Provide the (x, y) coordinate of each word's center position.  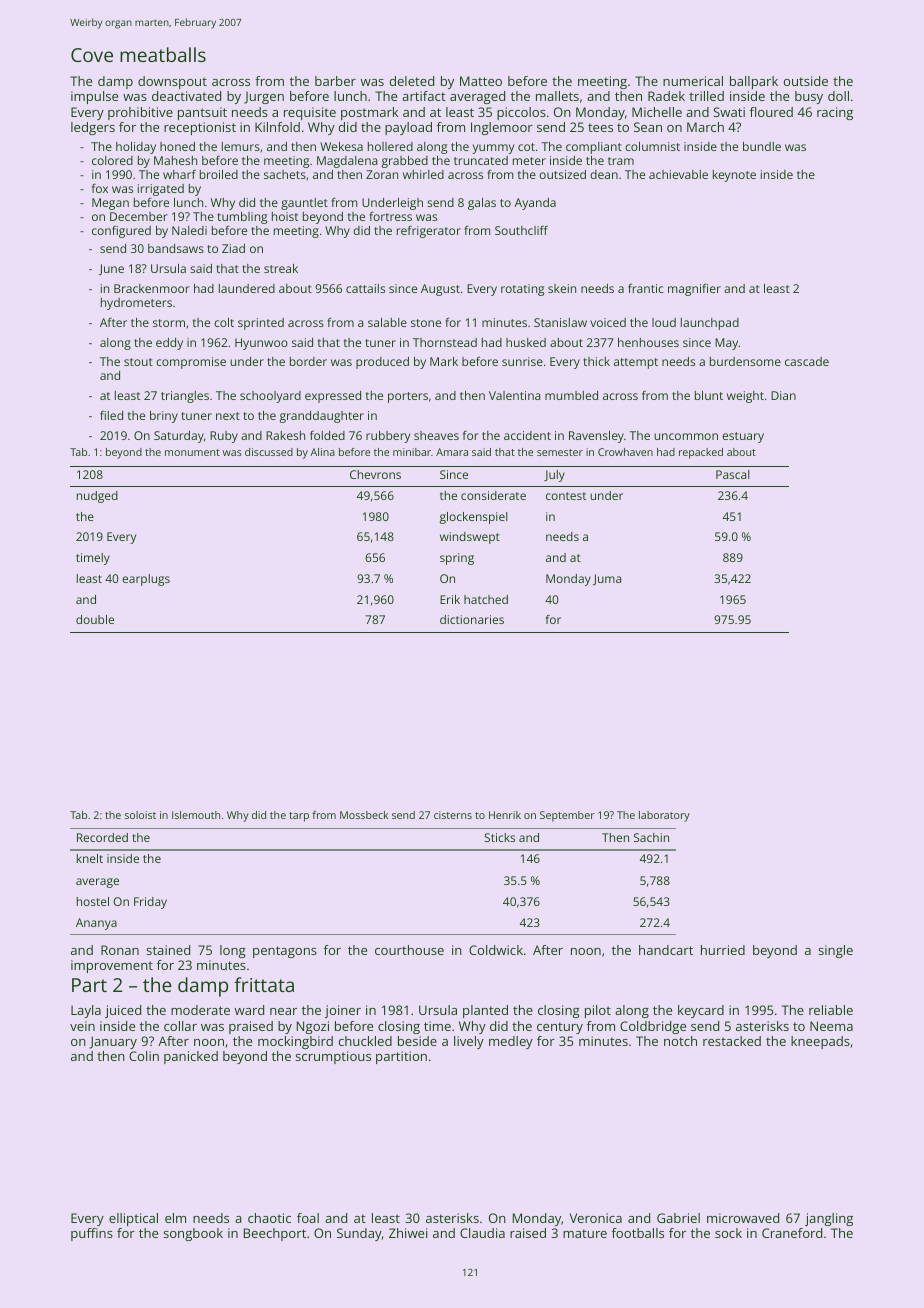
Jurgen (264, 98)
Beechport (275, 1234)
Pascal (733, 474)
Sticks (499, 837)
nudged (97, 497)
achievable (678, 174)
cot (526, 147)
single (835, 951)
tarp (299, 817)
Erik (450, 599)
